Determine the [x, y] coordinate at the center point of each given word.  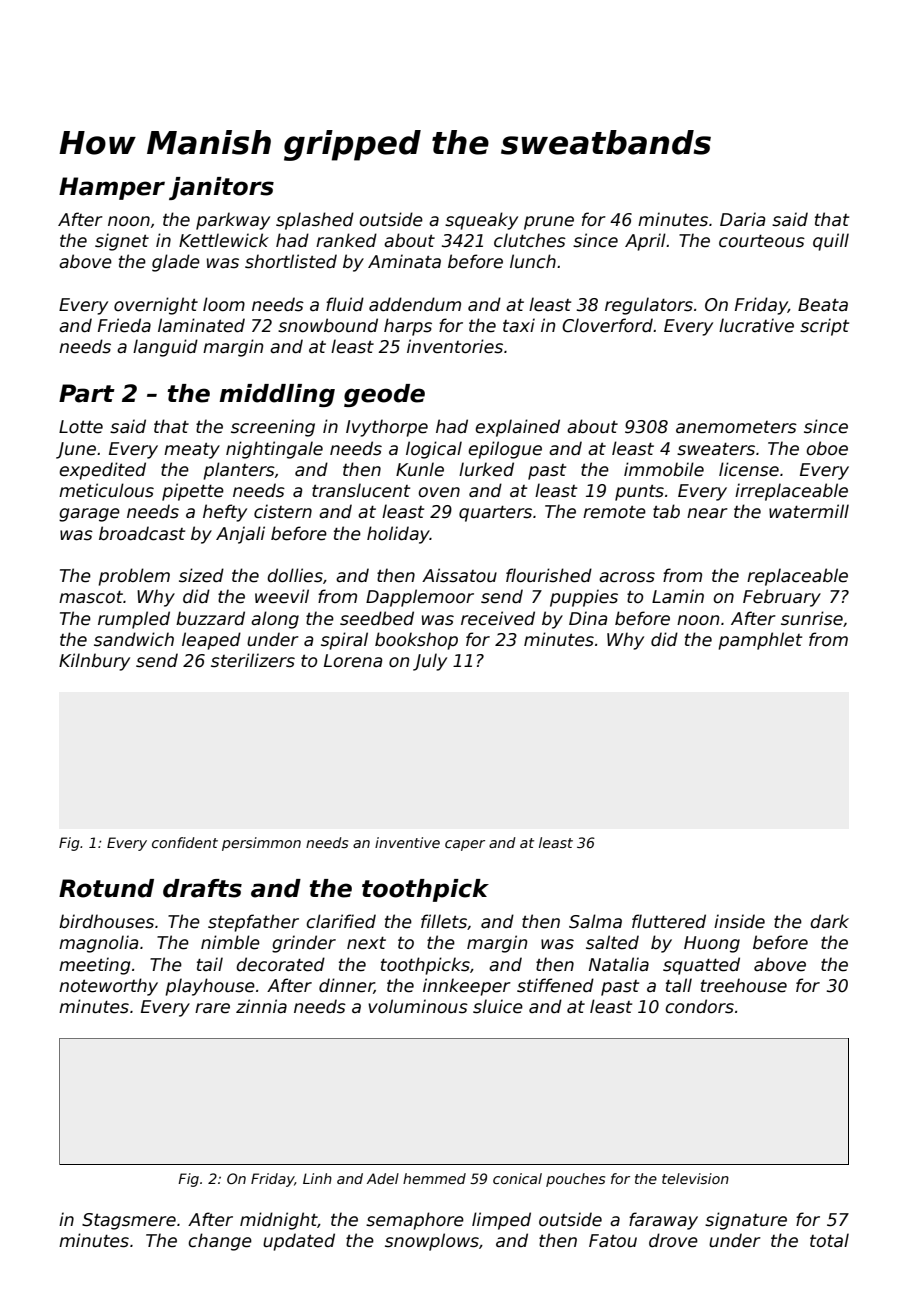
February [782, 598]
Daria [742, 219]
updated [299, 1242]
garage [89, 515]
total [829, 1240]
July [430, 662]
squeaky [481, 221]
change [220, 1242]
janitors [221, 188]
